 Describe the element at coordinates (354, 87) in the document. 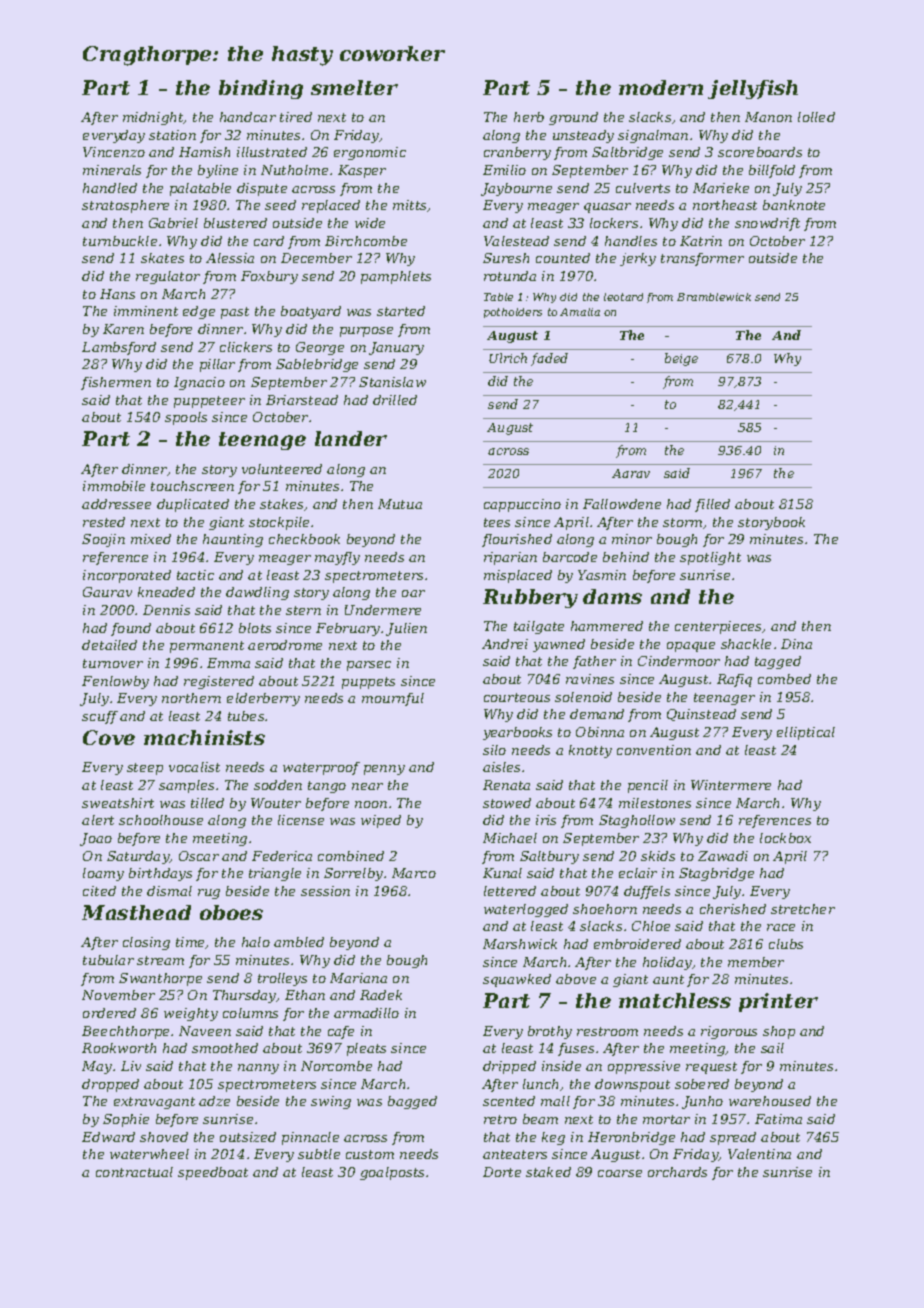

I see `smelter` at that location.
